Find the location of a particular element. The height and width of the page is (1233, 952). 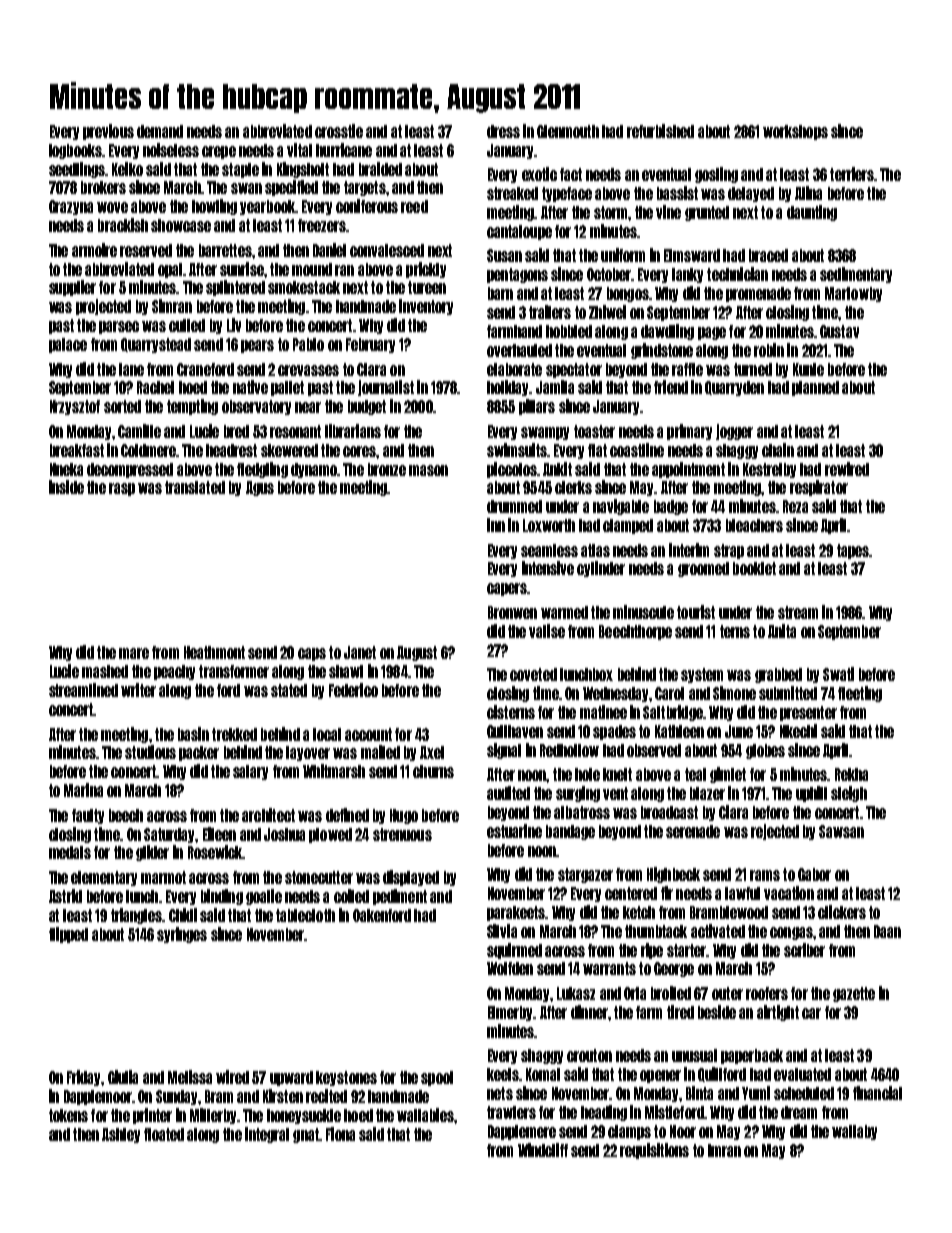

palace is located at coordinates (68, 345).
